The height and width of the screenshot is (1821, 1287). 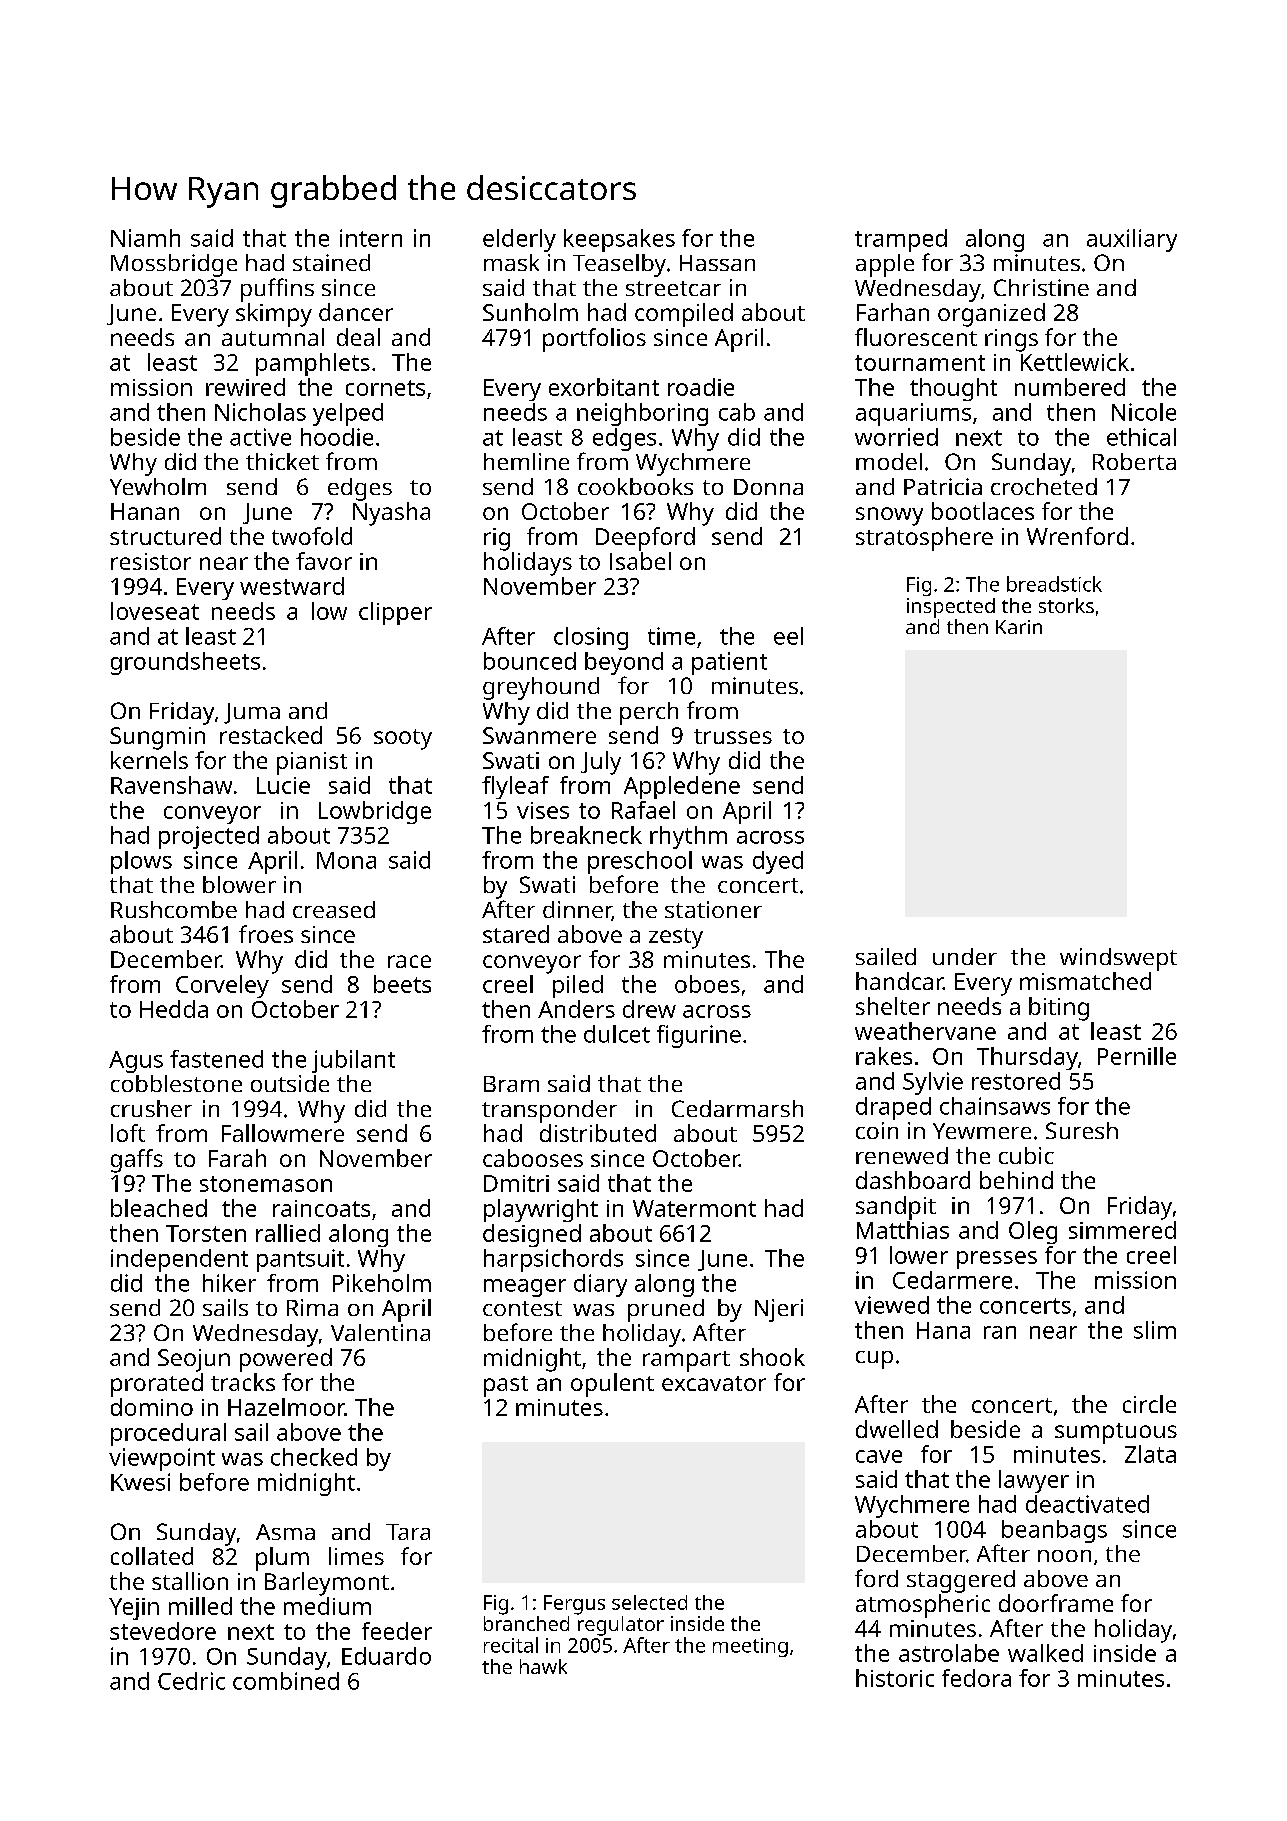 I want to click on westward, so click(x=292, y=586).
